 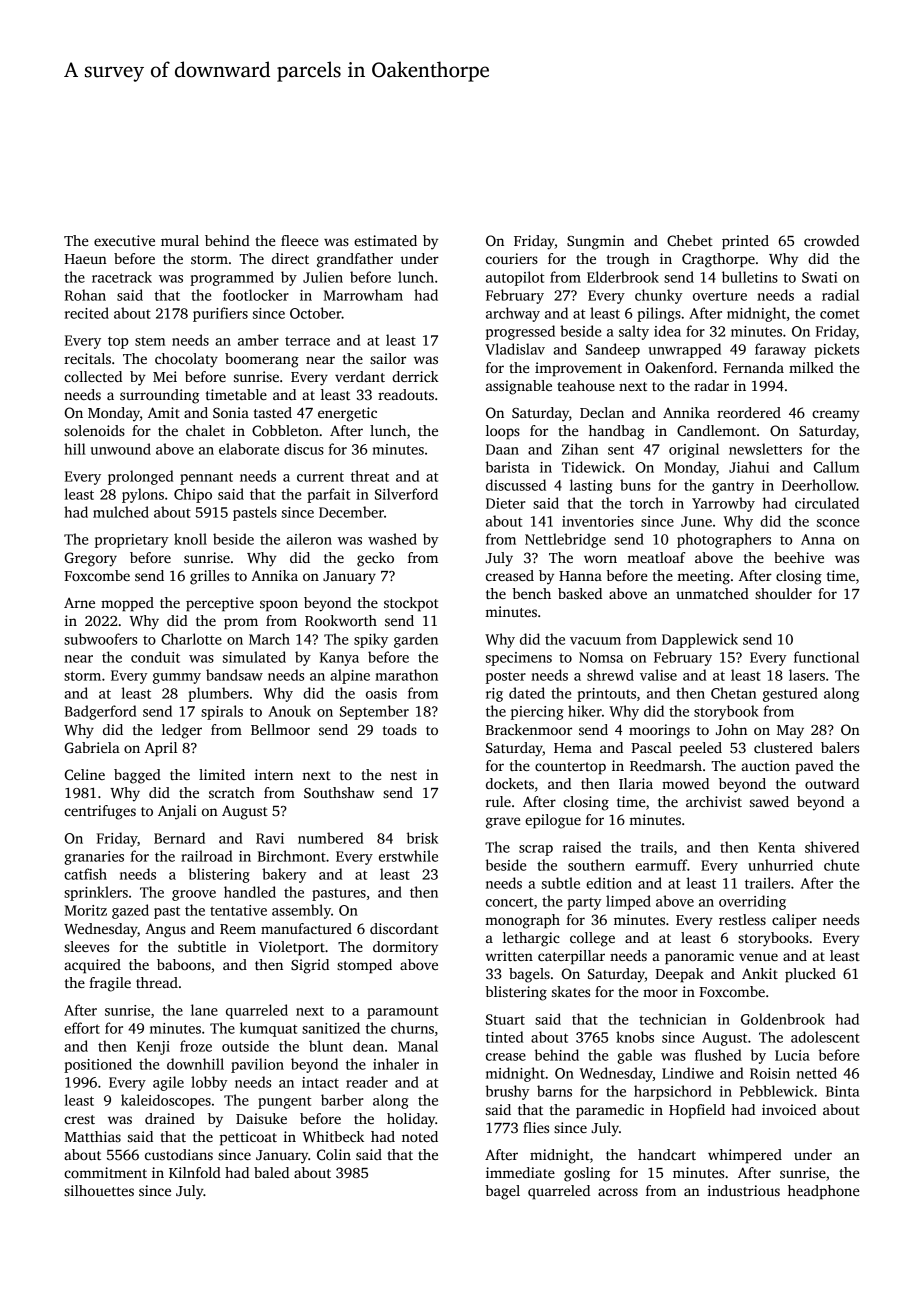 I want to click on across, so click(x=618, y=1192).
